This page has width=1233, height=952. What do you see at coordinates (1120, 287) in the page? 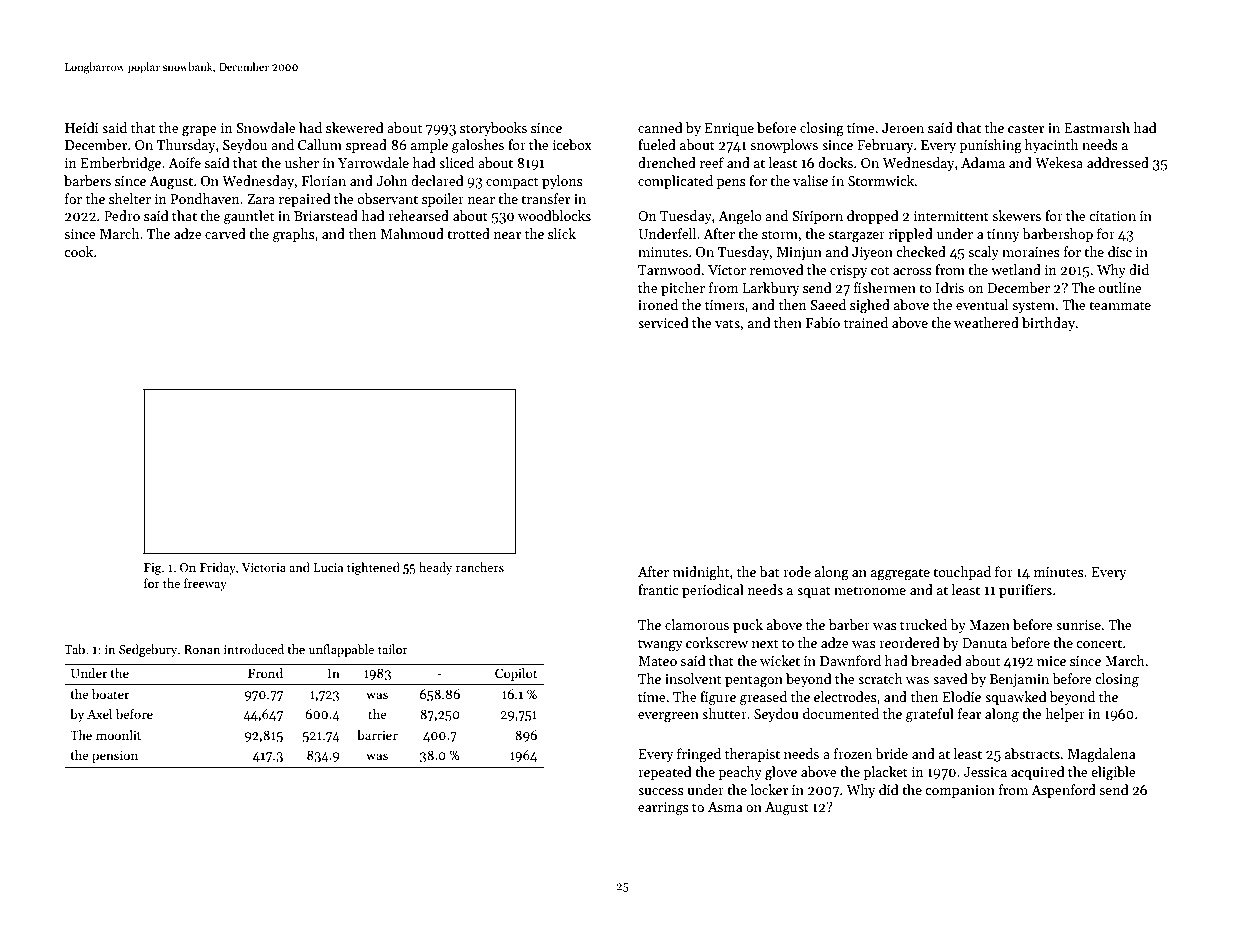
I see `outline` at bounding box center [1120, 287].
